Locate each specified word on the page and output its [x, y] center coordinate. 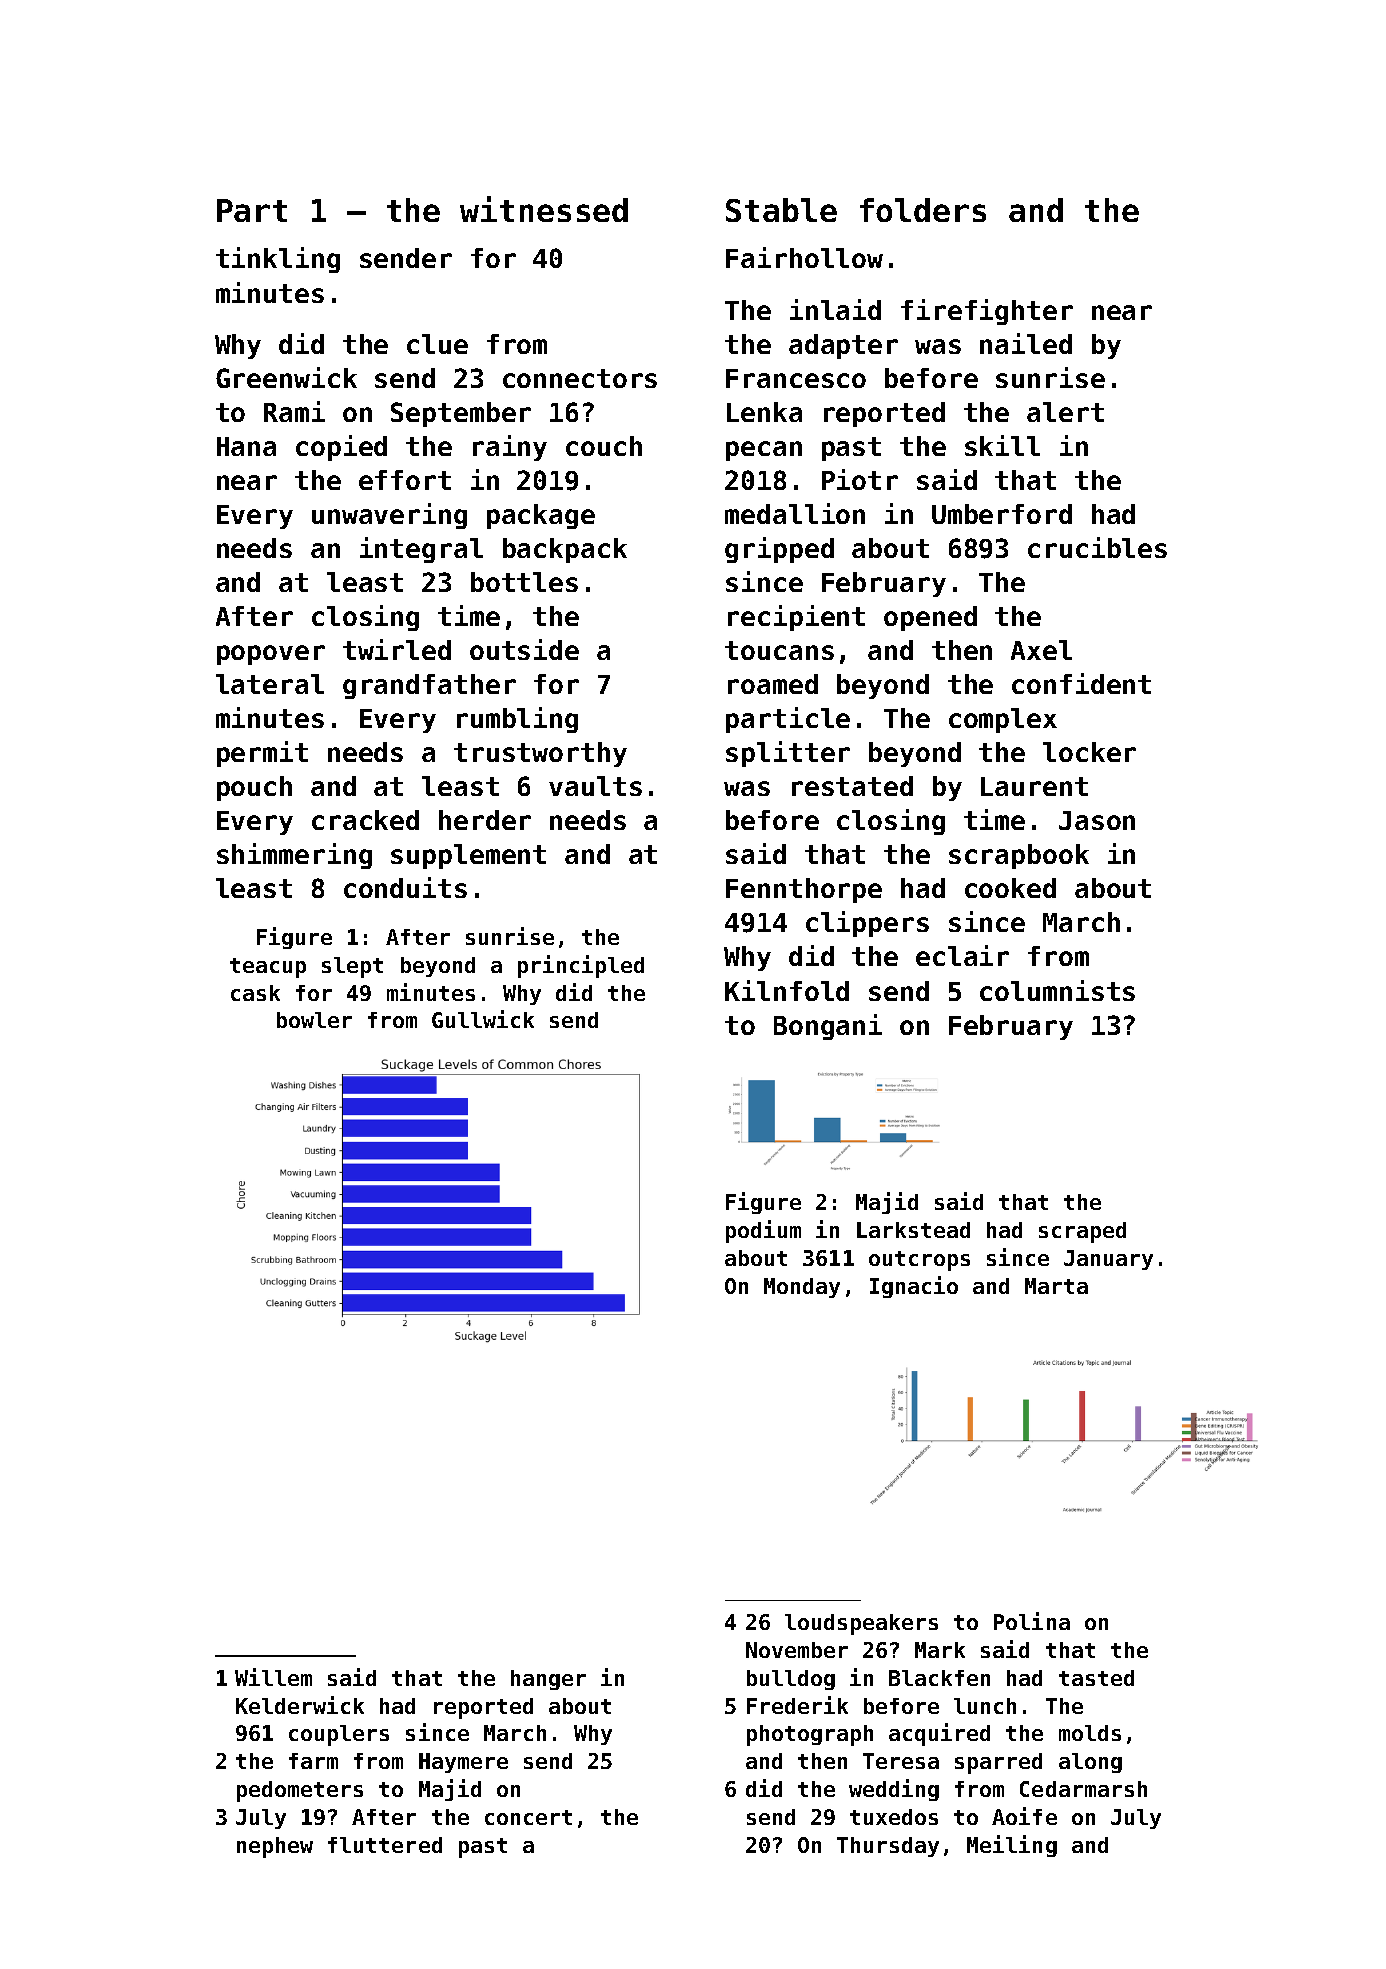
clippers [867, 924]
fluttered [385, 1845]
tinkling [278, 260]
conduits [405, 887]
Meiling [1012, 1846]
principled [581, 966]
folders [923, 210]
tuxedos [894, 1817]
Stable [781, 210]
